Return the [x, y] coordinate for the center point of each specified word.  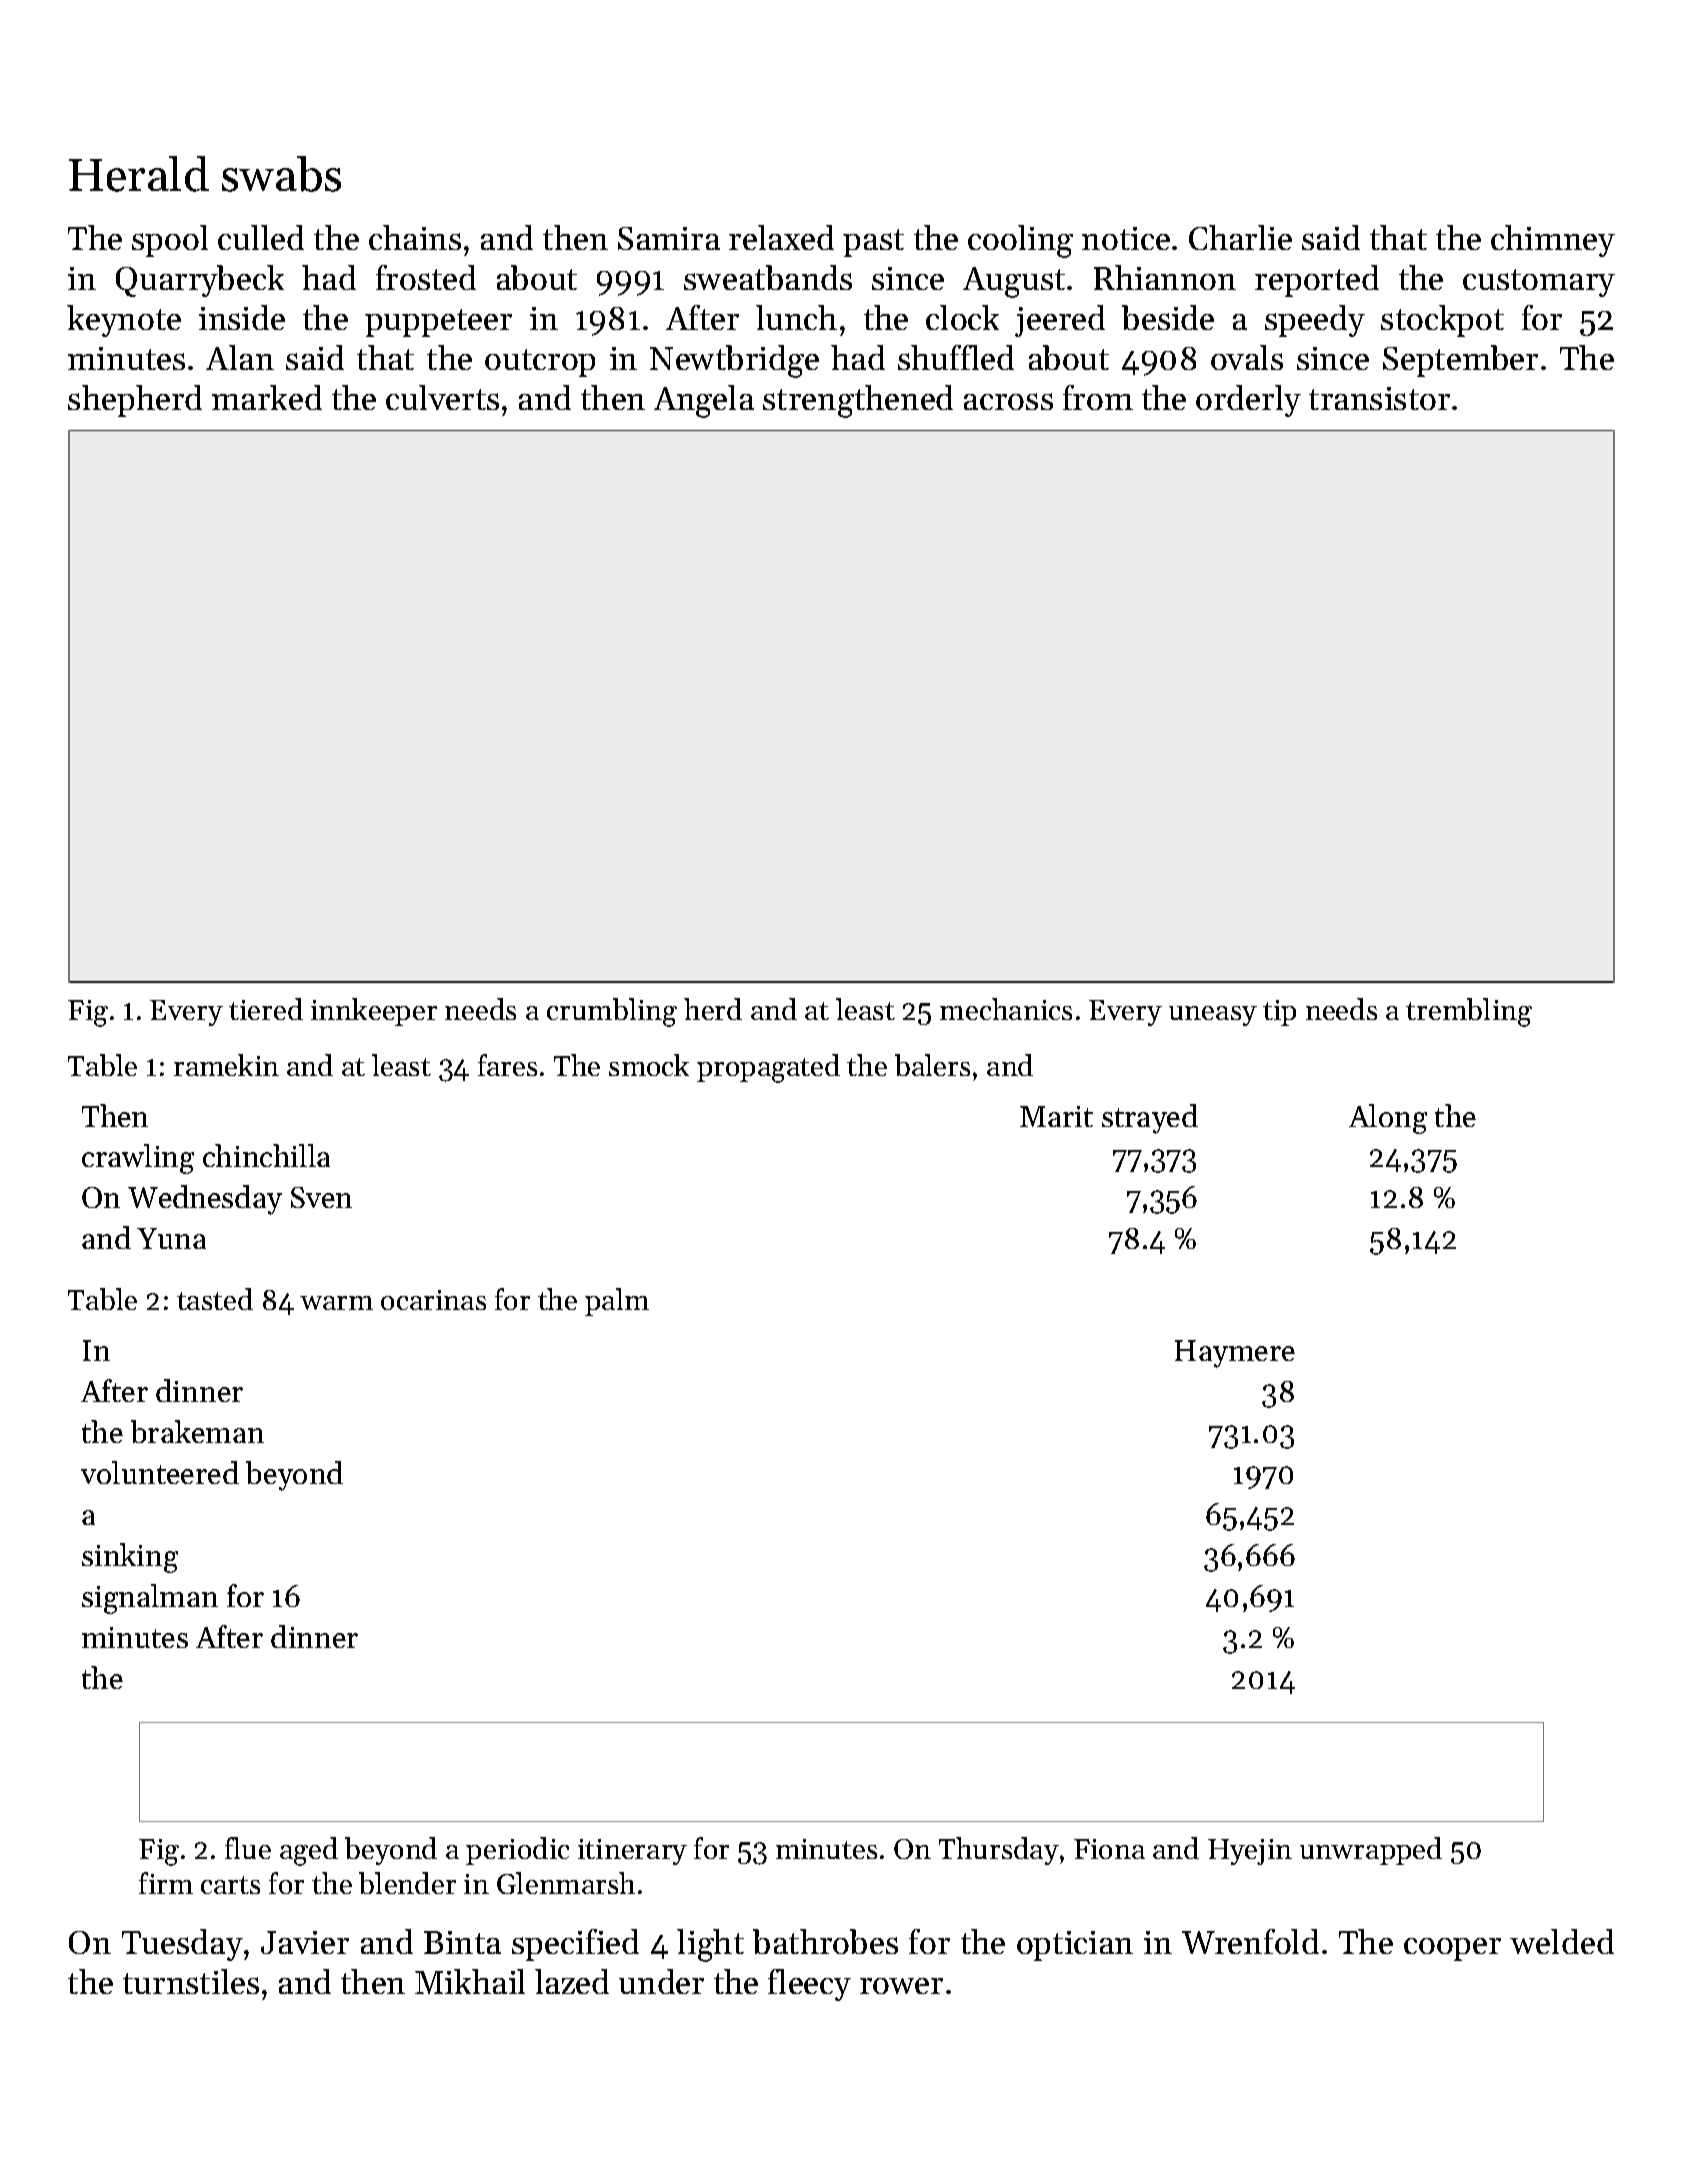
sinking [130, 1558]
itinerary [632, 1852]
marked [267, 397]
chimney [1553, 241]
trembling [1469, 1012]
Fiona [1109, 1849]
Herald [139, 174]
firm [166, 1883]
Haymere [1235, 1354]
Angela [704, 401]
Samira [669, 238]
